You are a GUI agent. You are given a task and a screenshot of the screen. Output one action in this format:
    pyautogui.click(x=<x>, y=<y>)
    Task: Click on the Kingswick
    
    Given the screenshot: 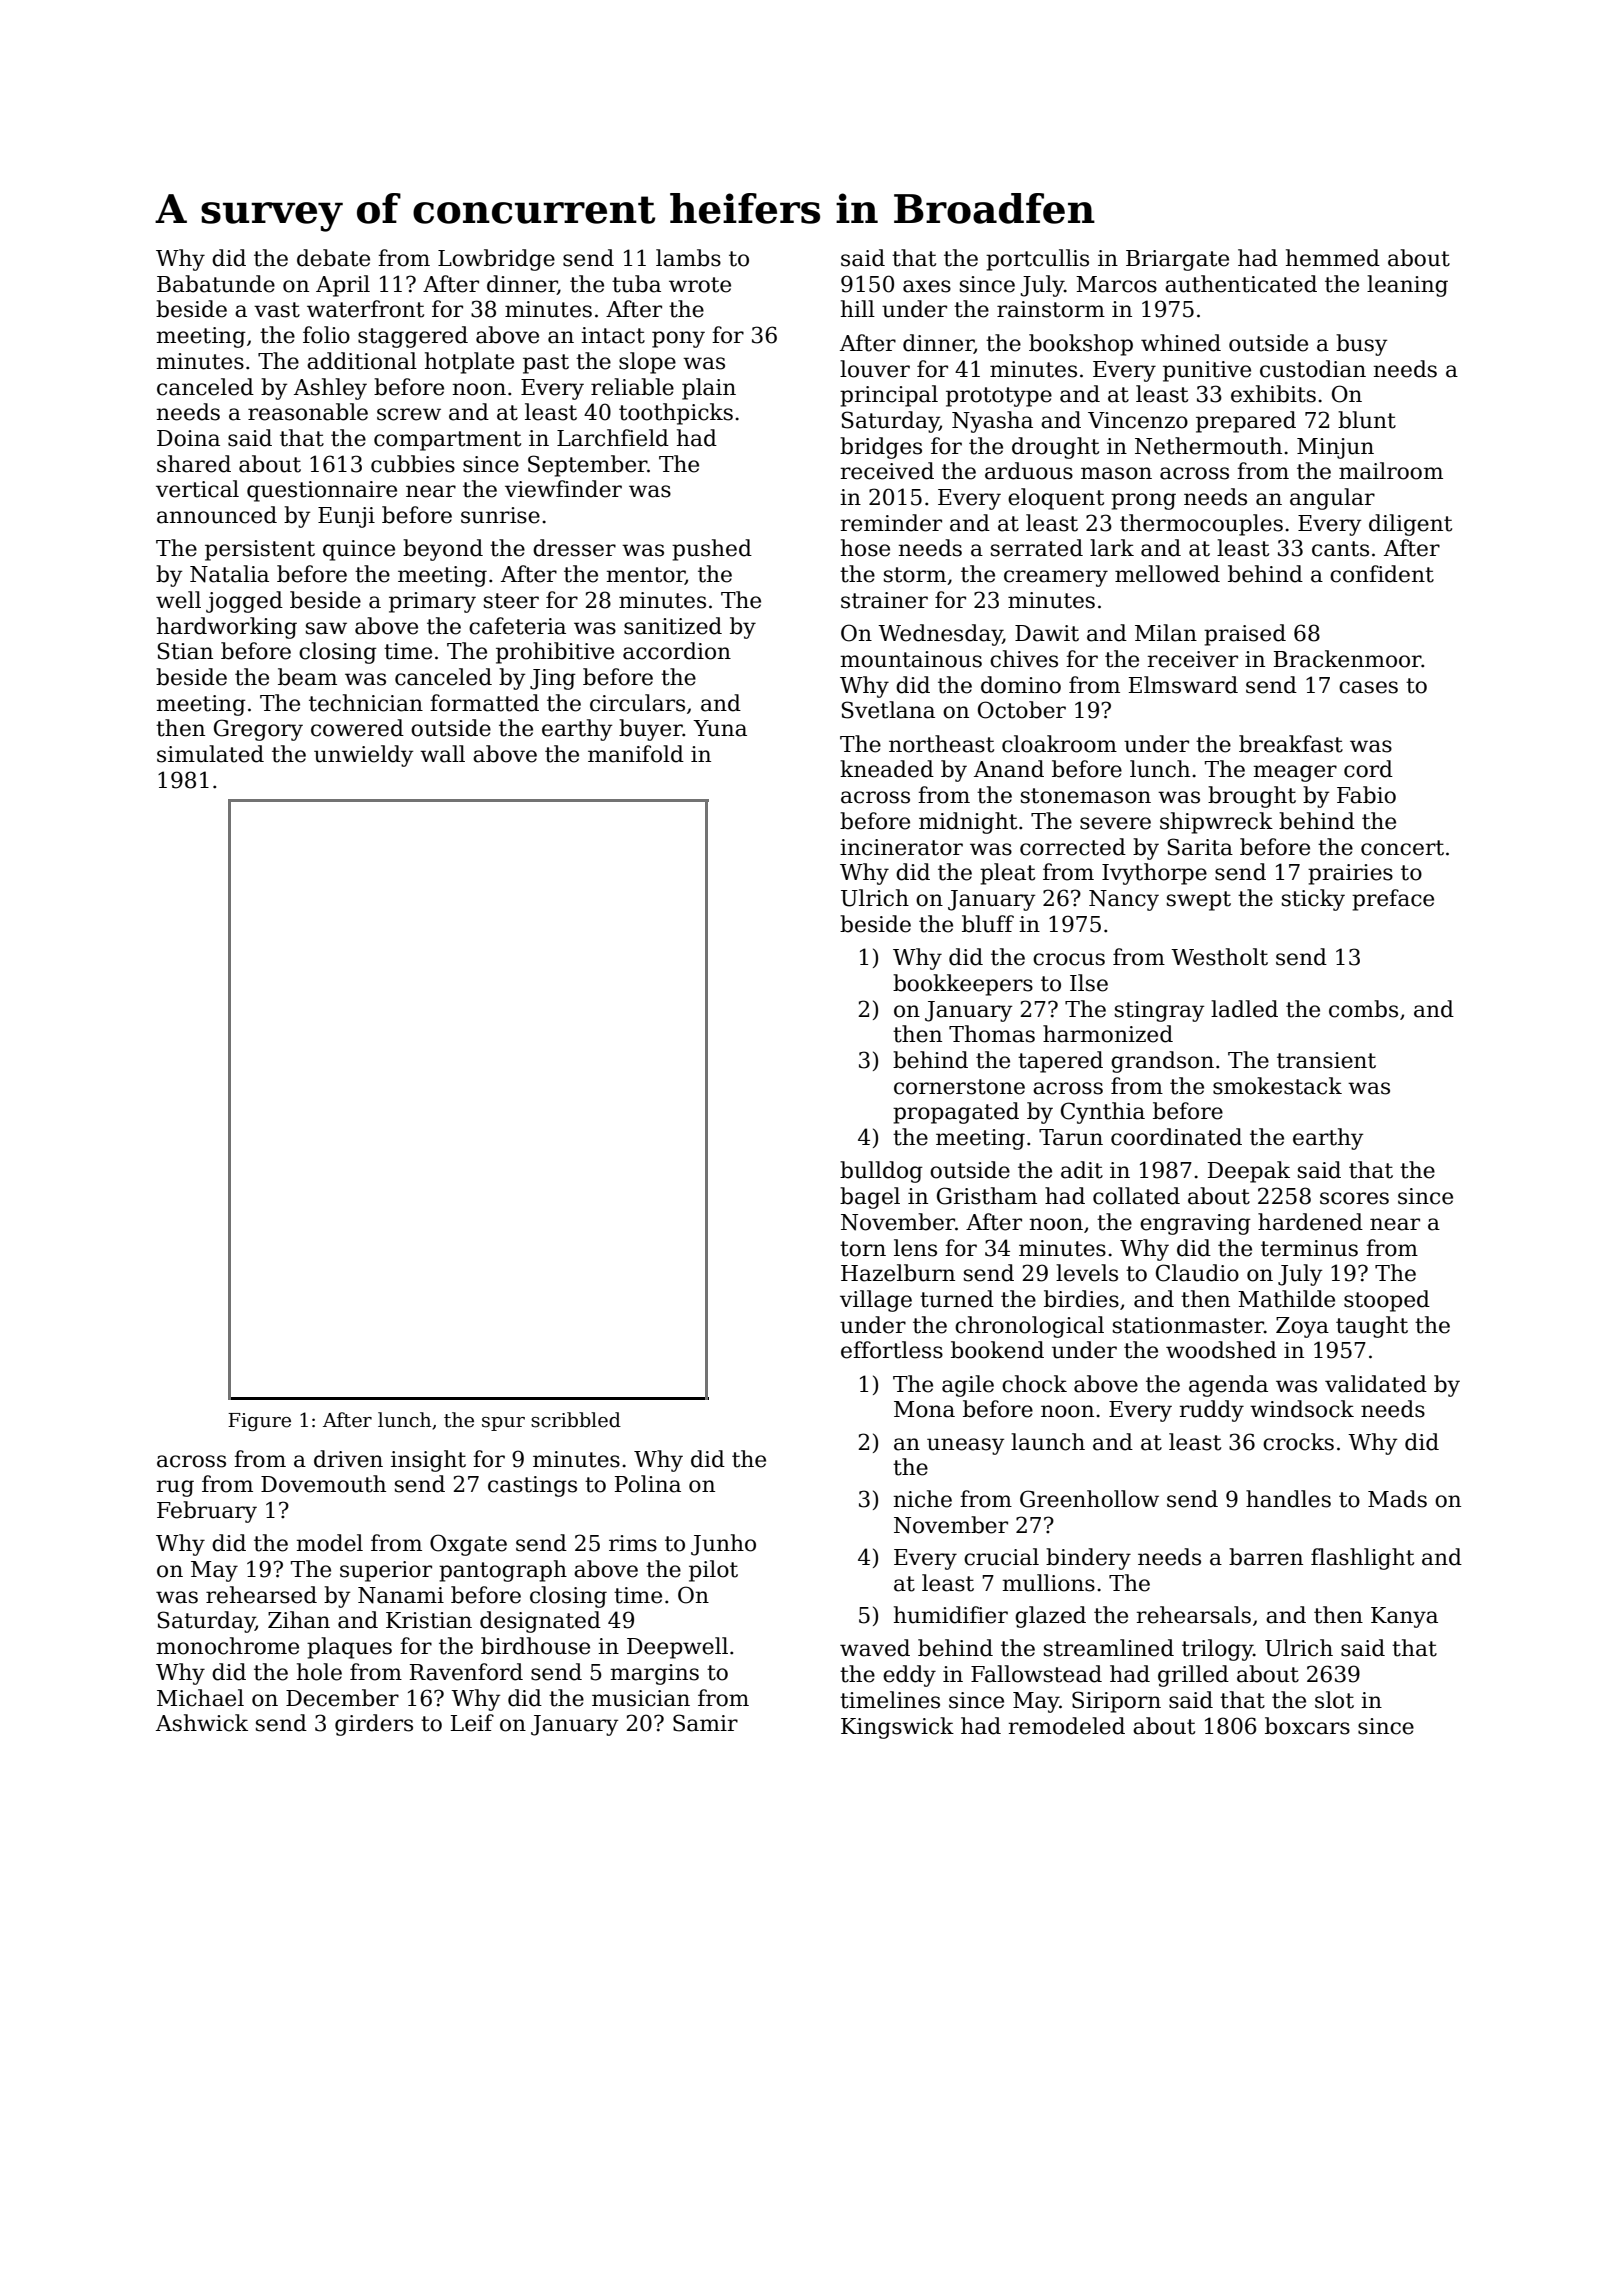 What is the action you would take?
    pyautogui.click(x=897, y=1728)
